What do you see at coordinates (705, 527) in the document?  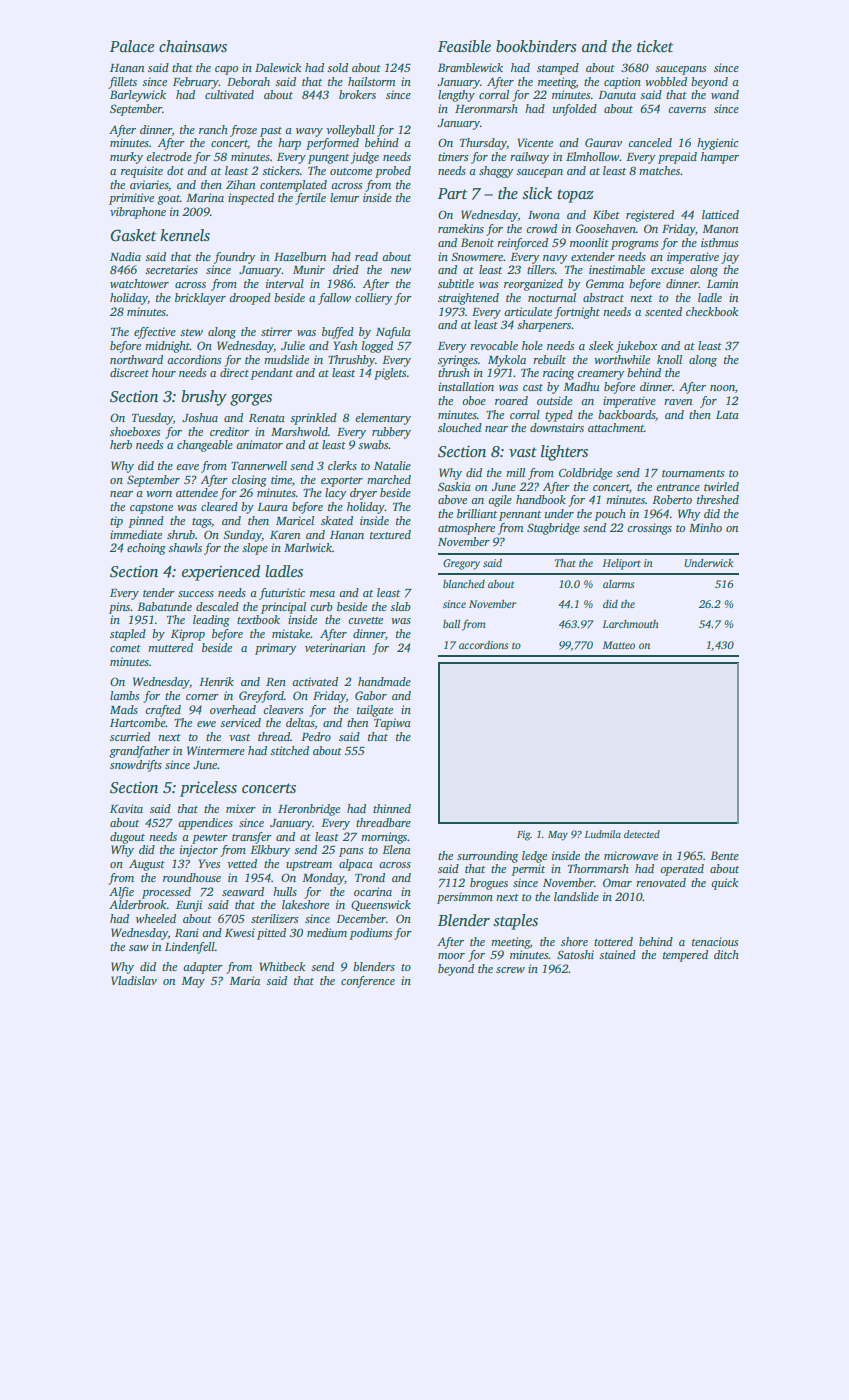 I see `Minho` at bounding box center [705, 527].
